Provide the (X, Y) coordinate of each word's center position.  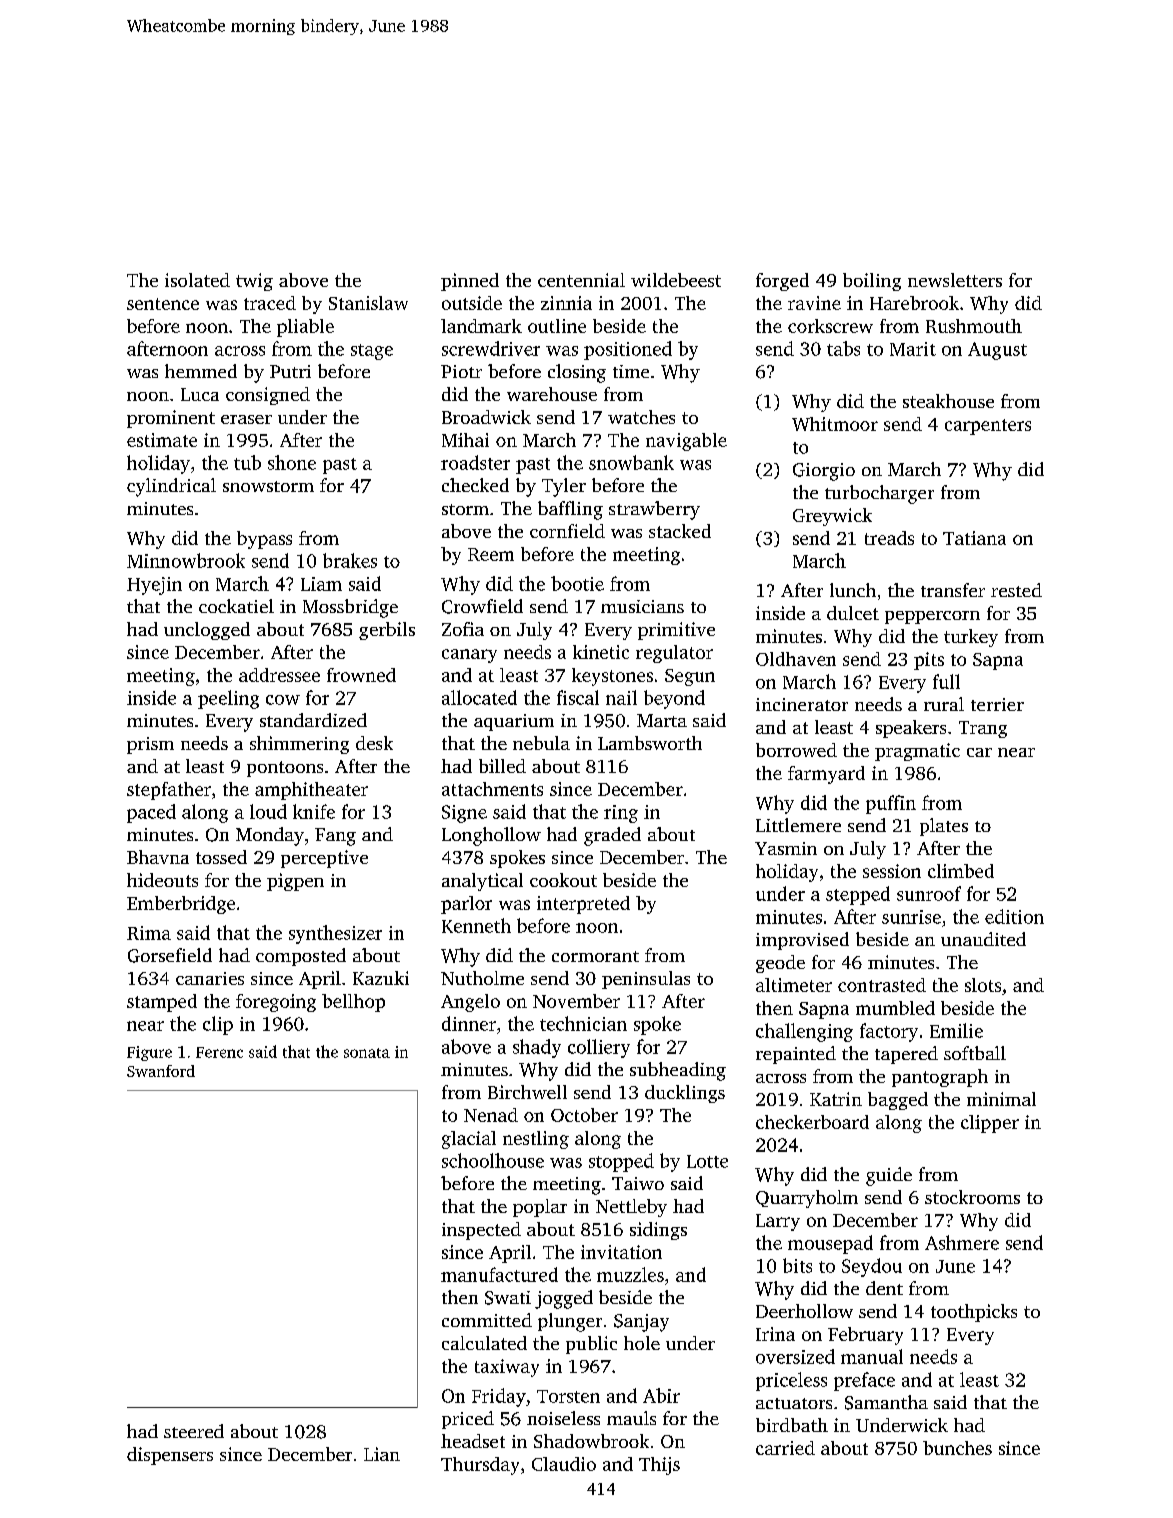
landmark (481, 326)
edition (1014, 916)
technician (583, 1023)
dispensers (170, 1456)
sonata (367, 1053)
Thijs (659, 1466)
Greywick (832, 517)
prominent (171, 419)
